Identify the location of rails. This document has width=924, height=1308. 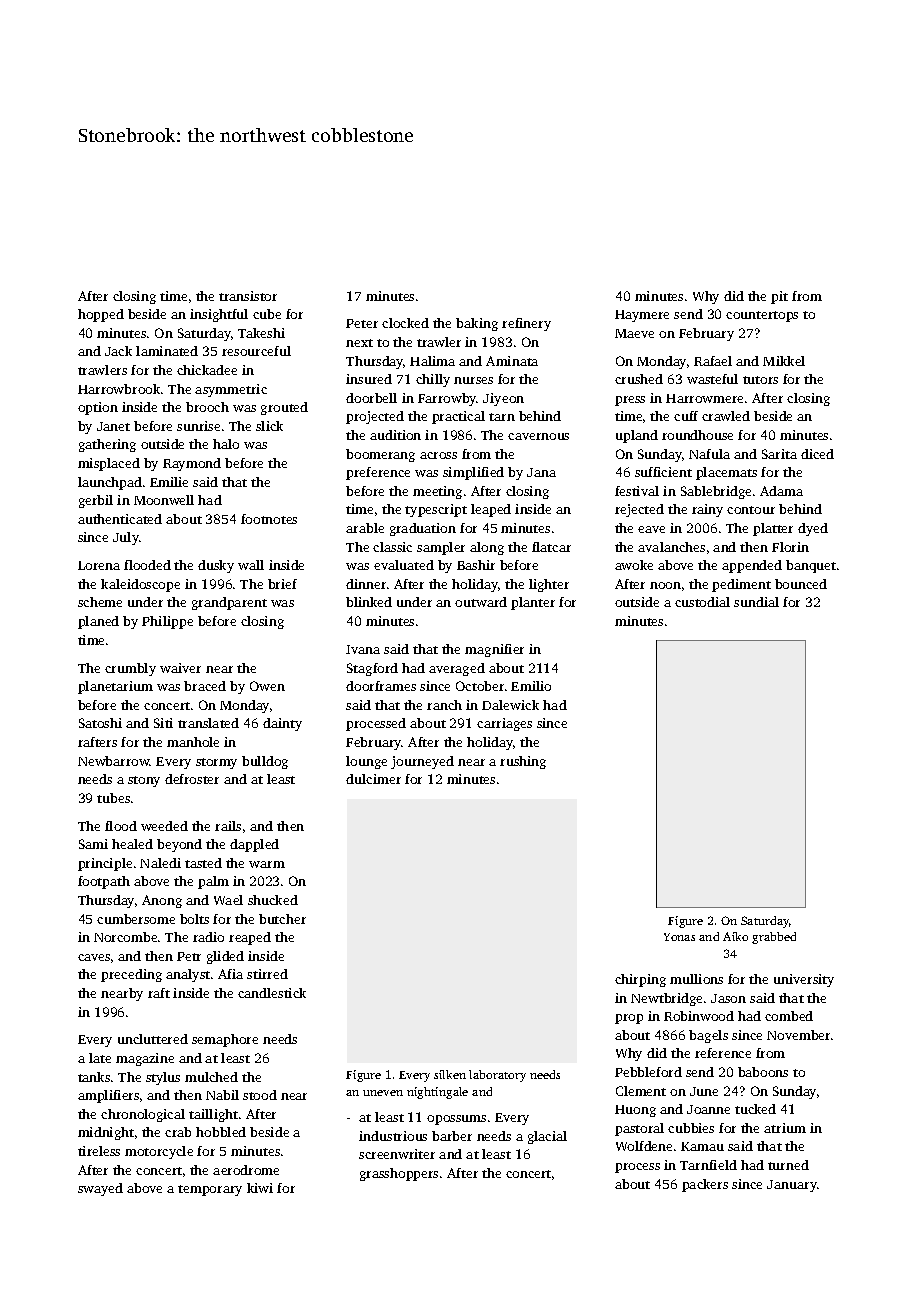
(228, 826).
